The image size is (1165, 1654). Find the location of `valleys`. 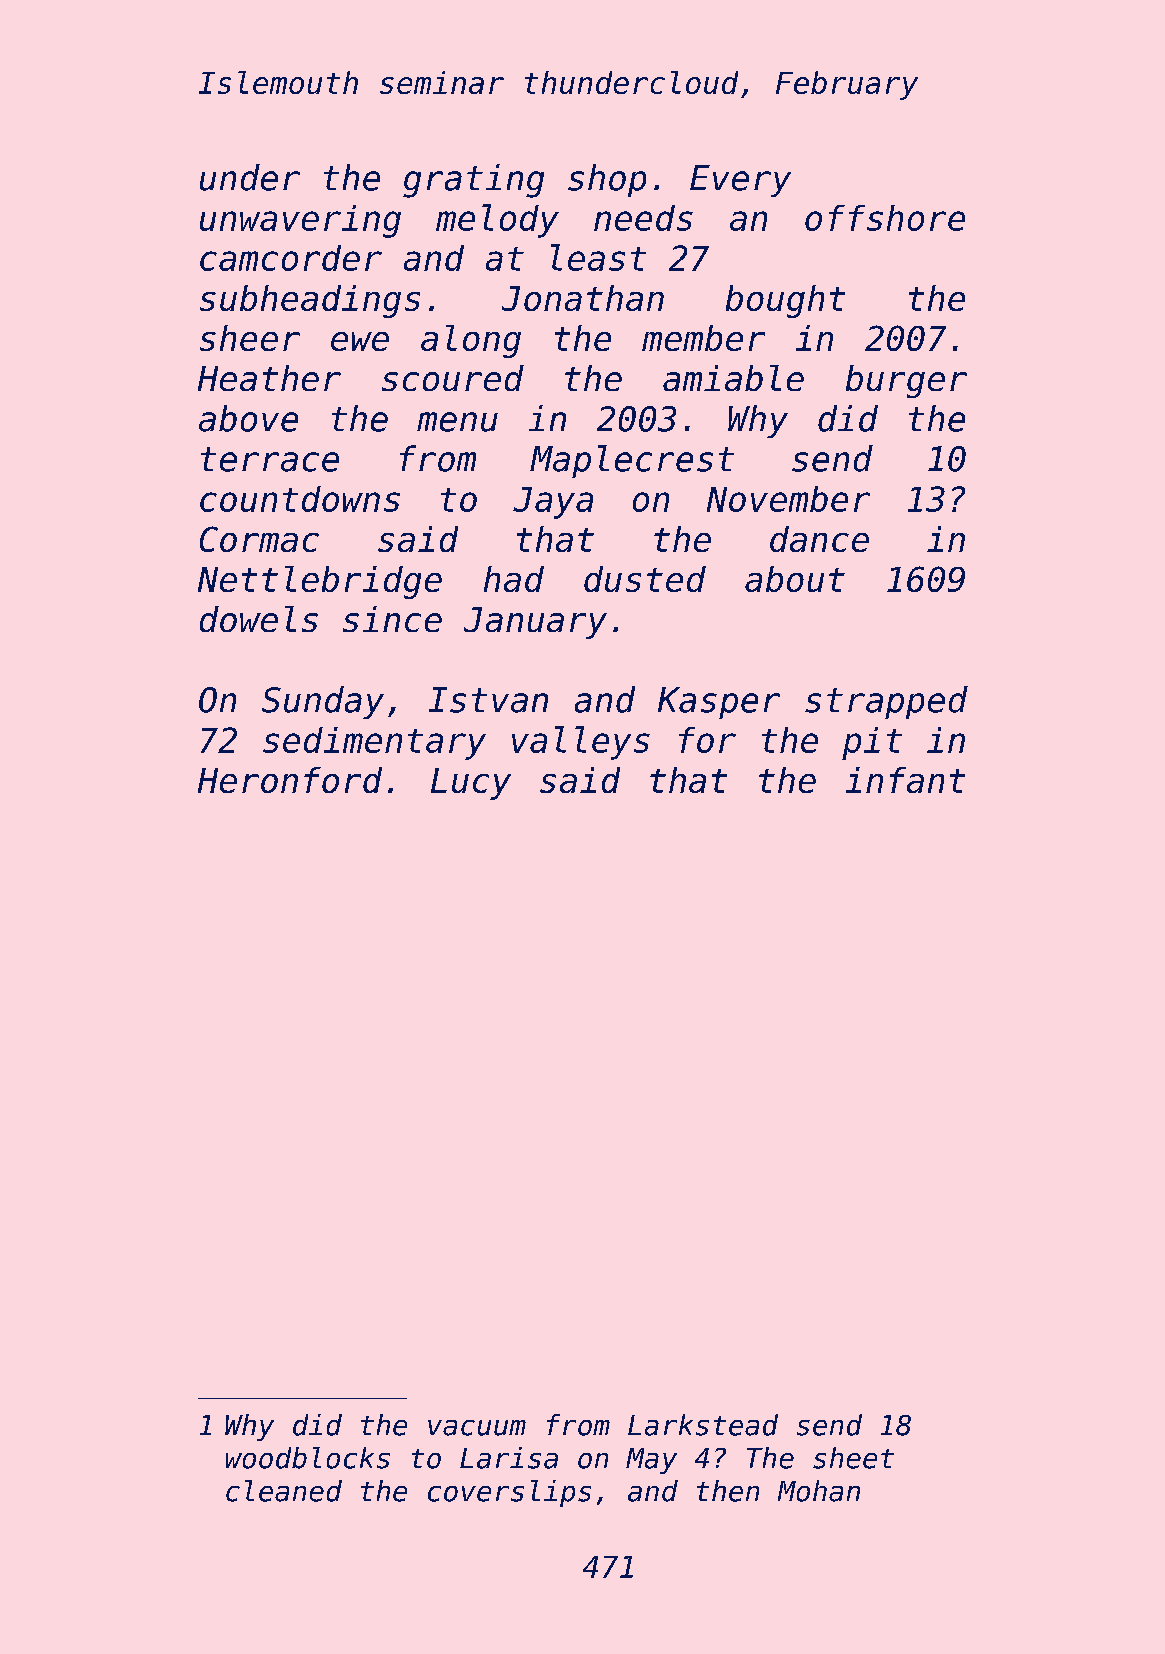

valleys is located at coordinates (581, 743).
